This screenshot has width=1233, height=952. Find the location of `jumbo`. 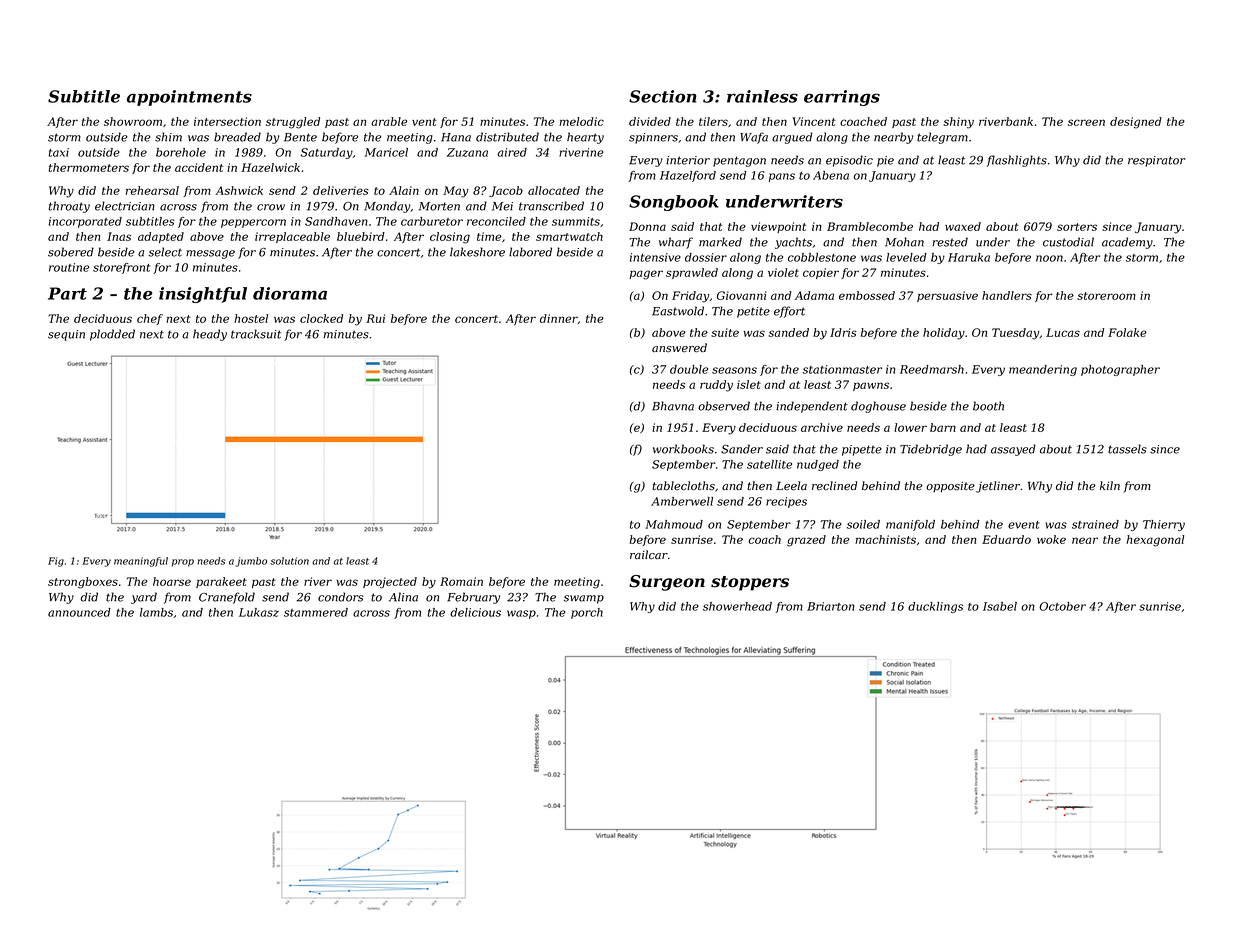

jumbo is located at coordinates (251, 562).
